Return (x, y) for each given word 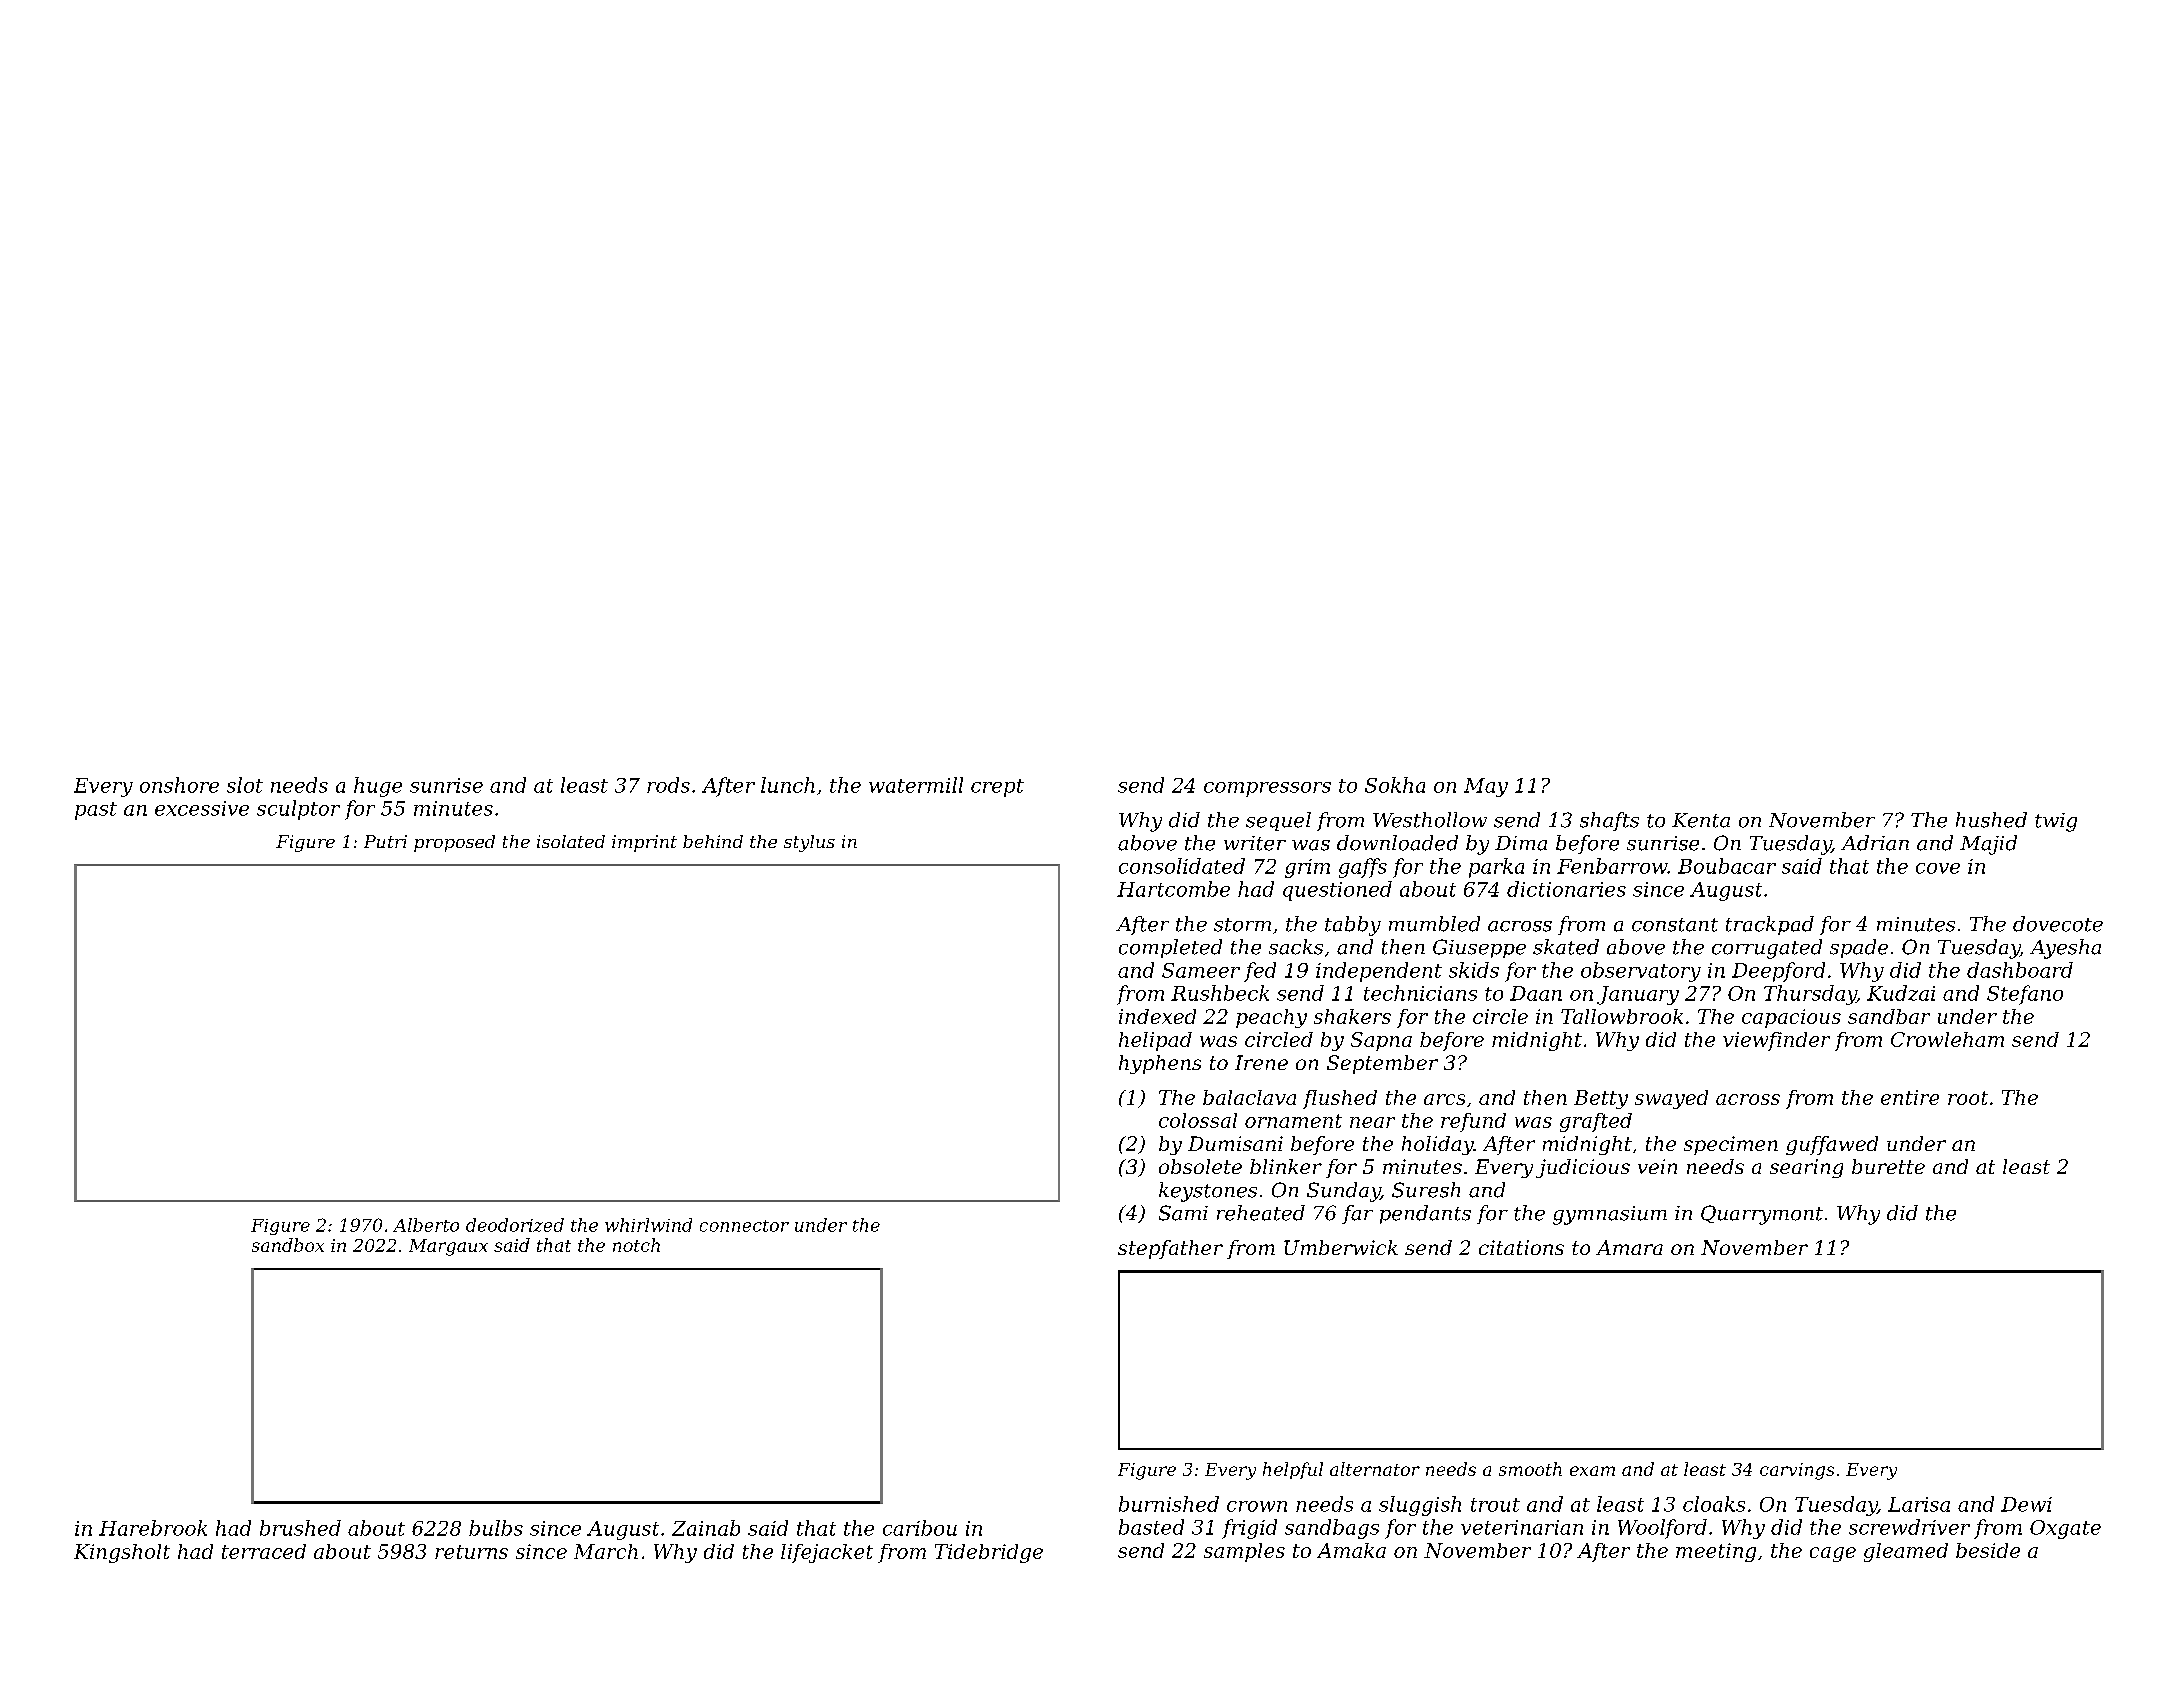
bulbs (496, 1528)
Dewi (2026, 1504)
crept (997, 788)
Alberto (426, 1225)
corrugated (1767, 949)
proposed (454, 843)
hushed (1991, 820)
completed (1170, 948)
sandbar (1889, 1016)
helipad (1155, 1041)
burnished (1169, 1504)
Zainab (706, 1528)
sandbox (288, 1245)
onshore (179, 785)
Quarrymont (1762, 1215)
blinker (1286, 1166)
